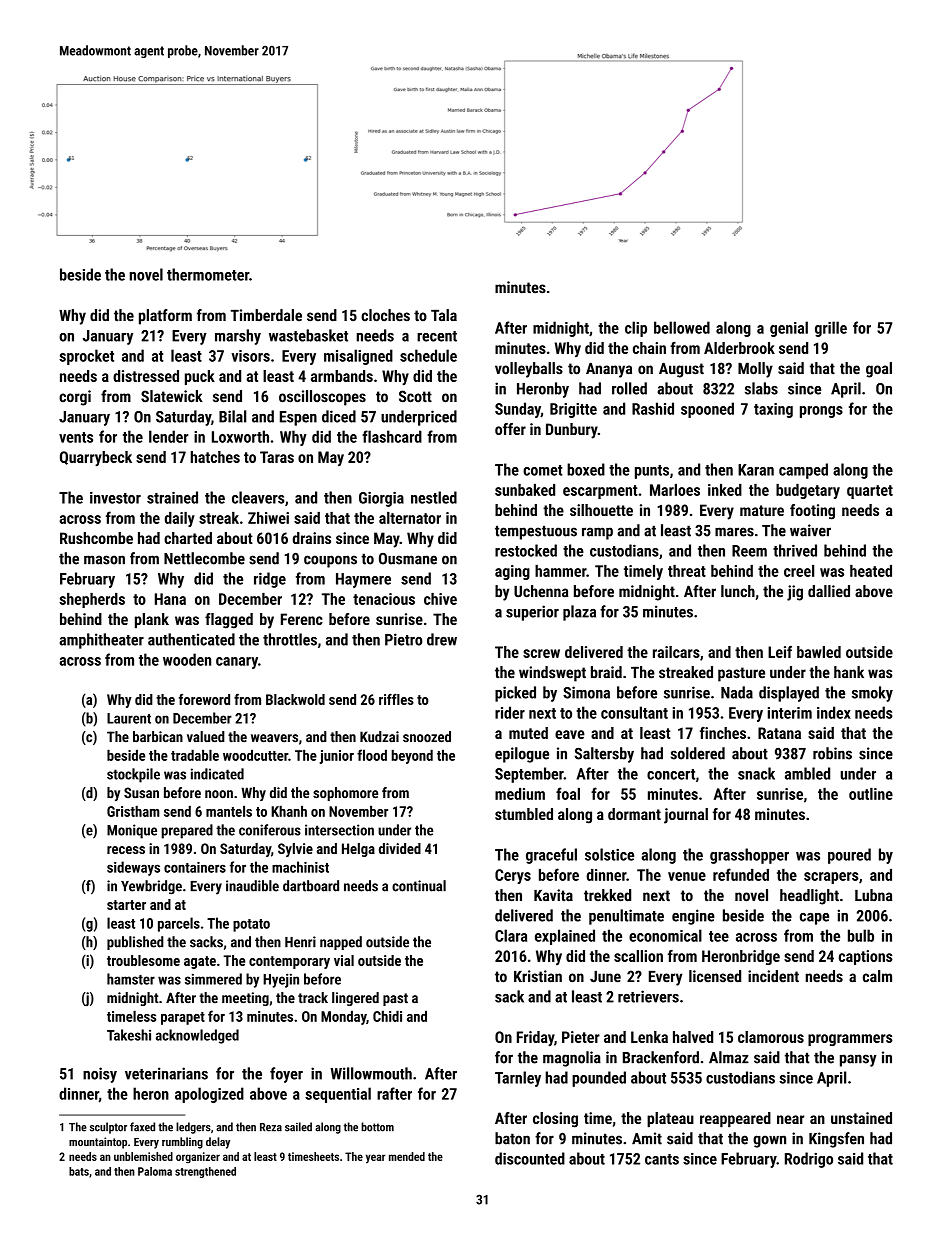 Image resolution: width=952 pixels, height=1233 pixels. What do you see at coordinates (755, 370) in the page?
I see `Molly` at bounding box center [755, 370].
